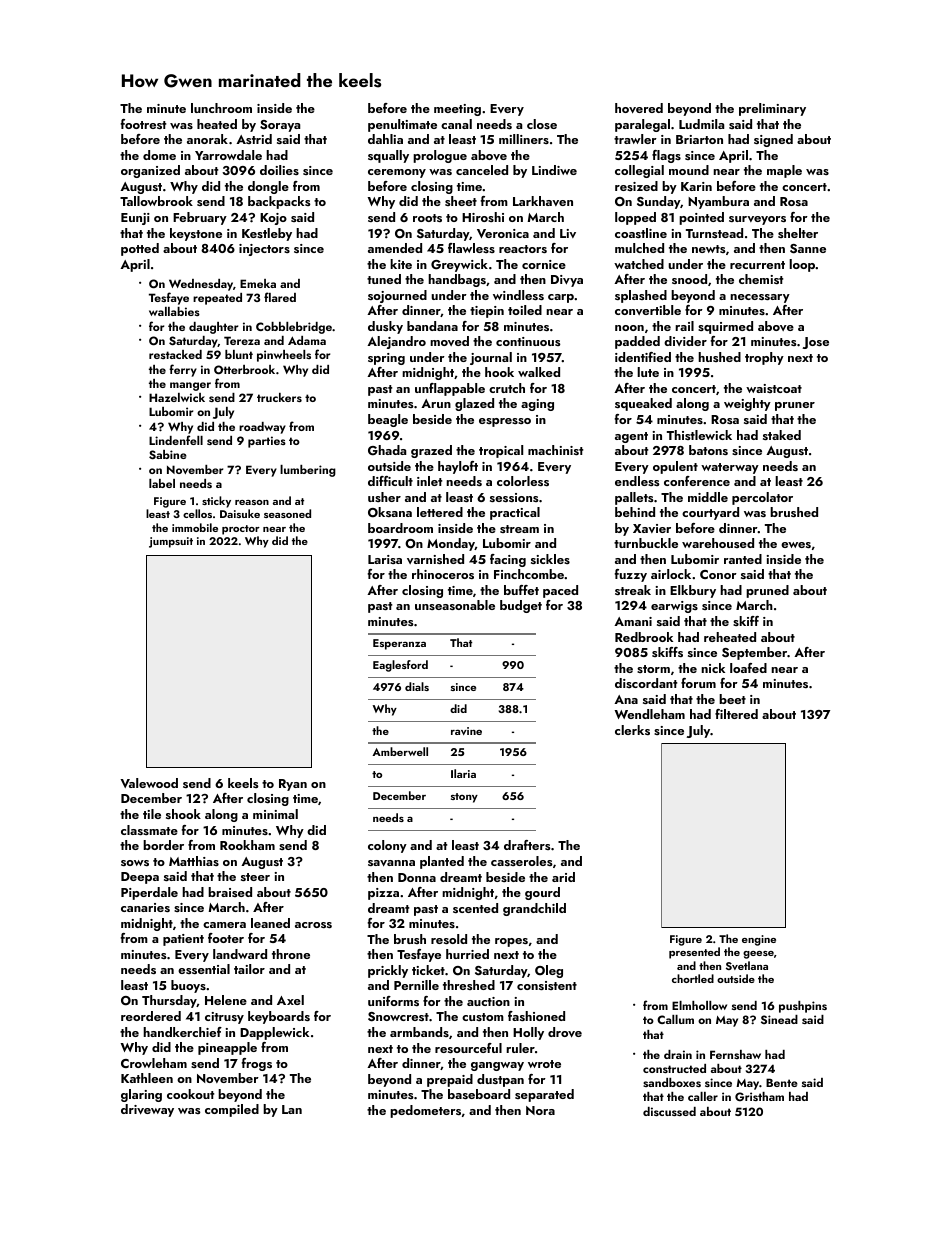 Image resolution: width=952 pixels, height=1233 pixels. I want to click on footrest, so click(143, 124).
